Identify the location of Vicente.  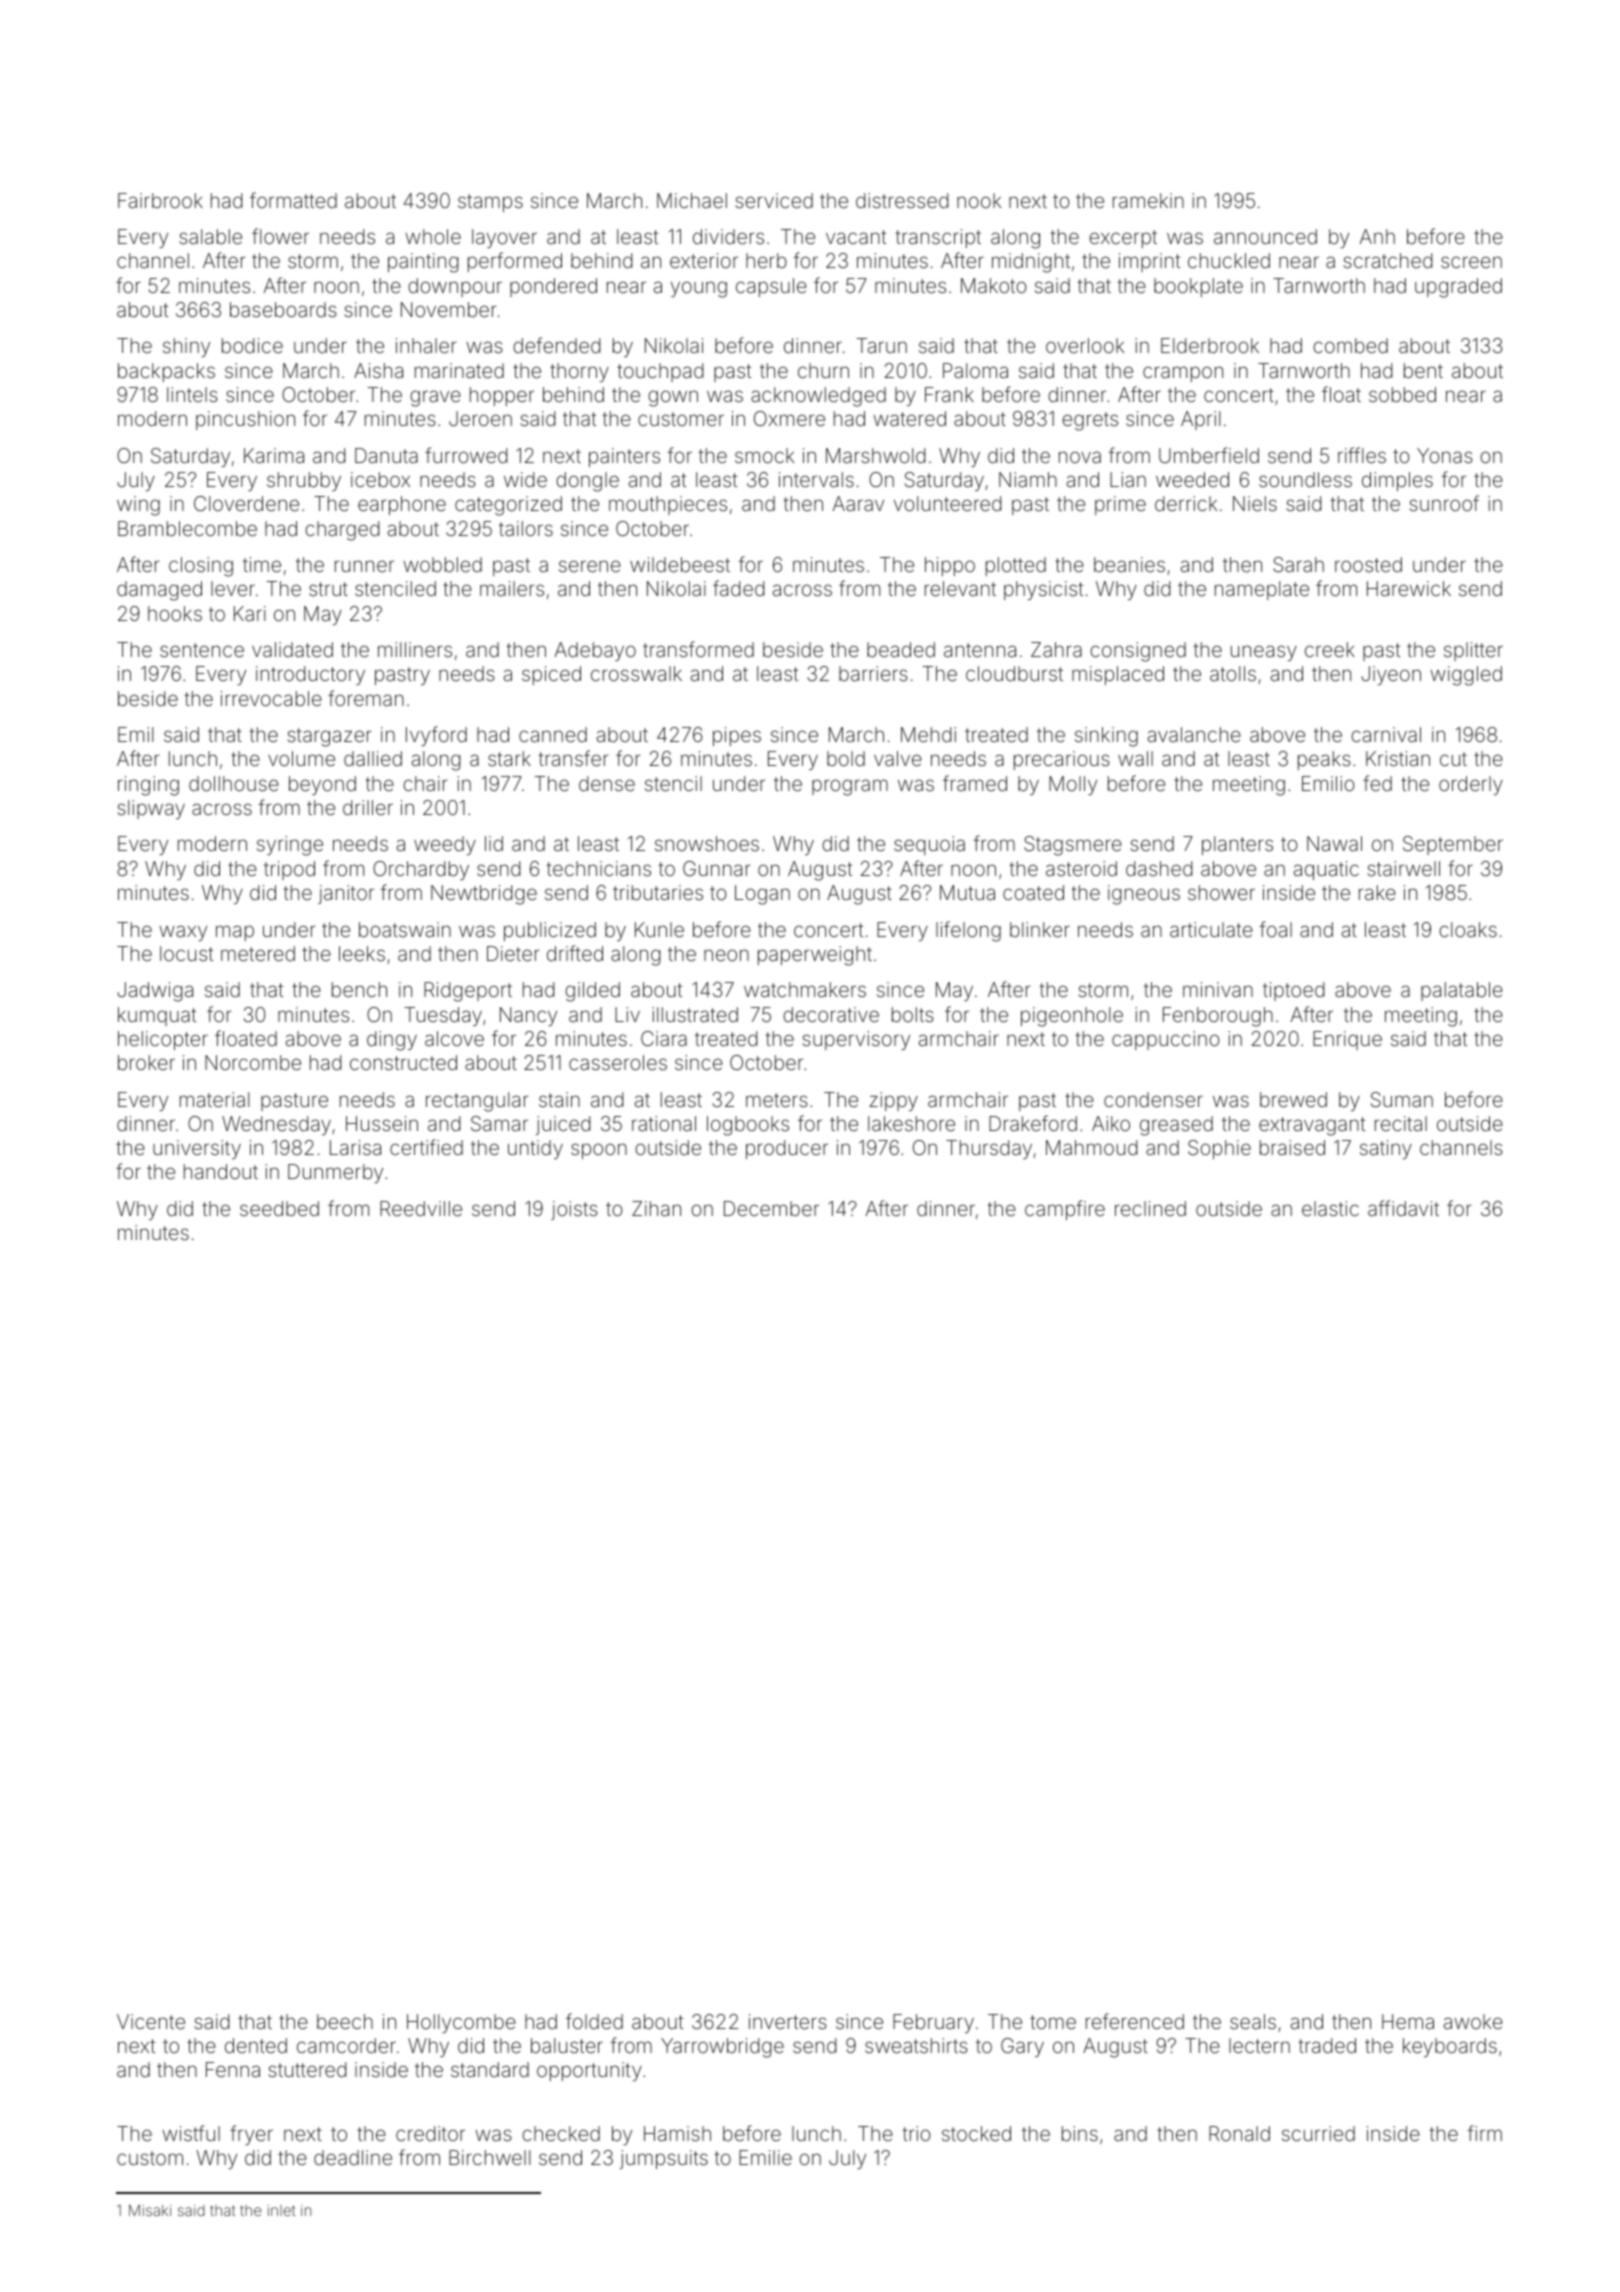
(151, 2021).
